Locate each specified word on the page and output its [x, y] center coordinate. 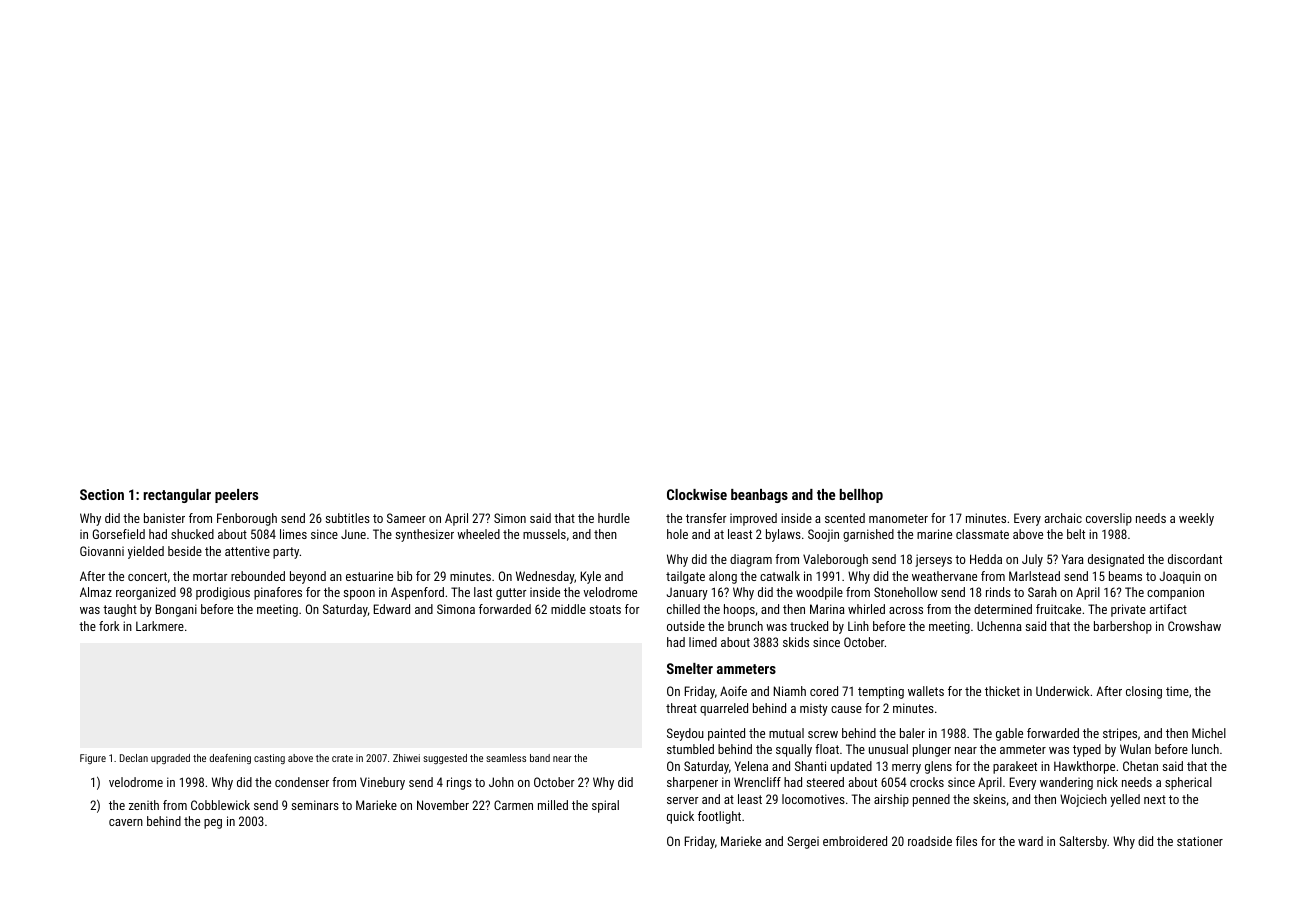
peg [213, 824]
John [501, 782]
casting [269, 759]
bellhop [861, 496]
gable [1009, 734]
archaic [1063, 518]
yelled [1125, 800]
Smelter [690, 668]
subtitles [348, 518]
